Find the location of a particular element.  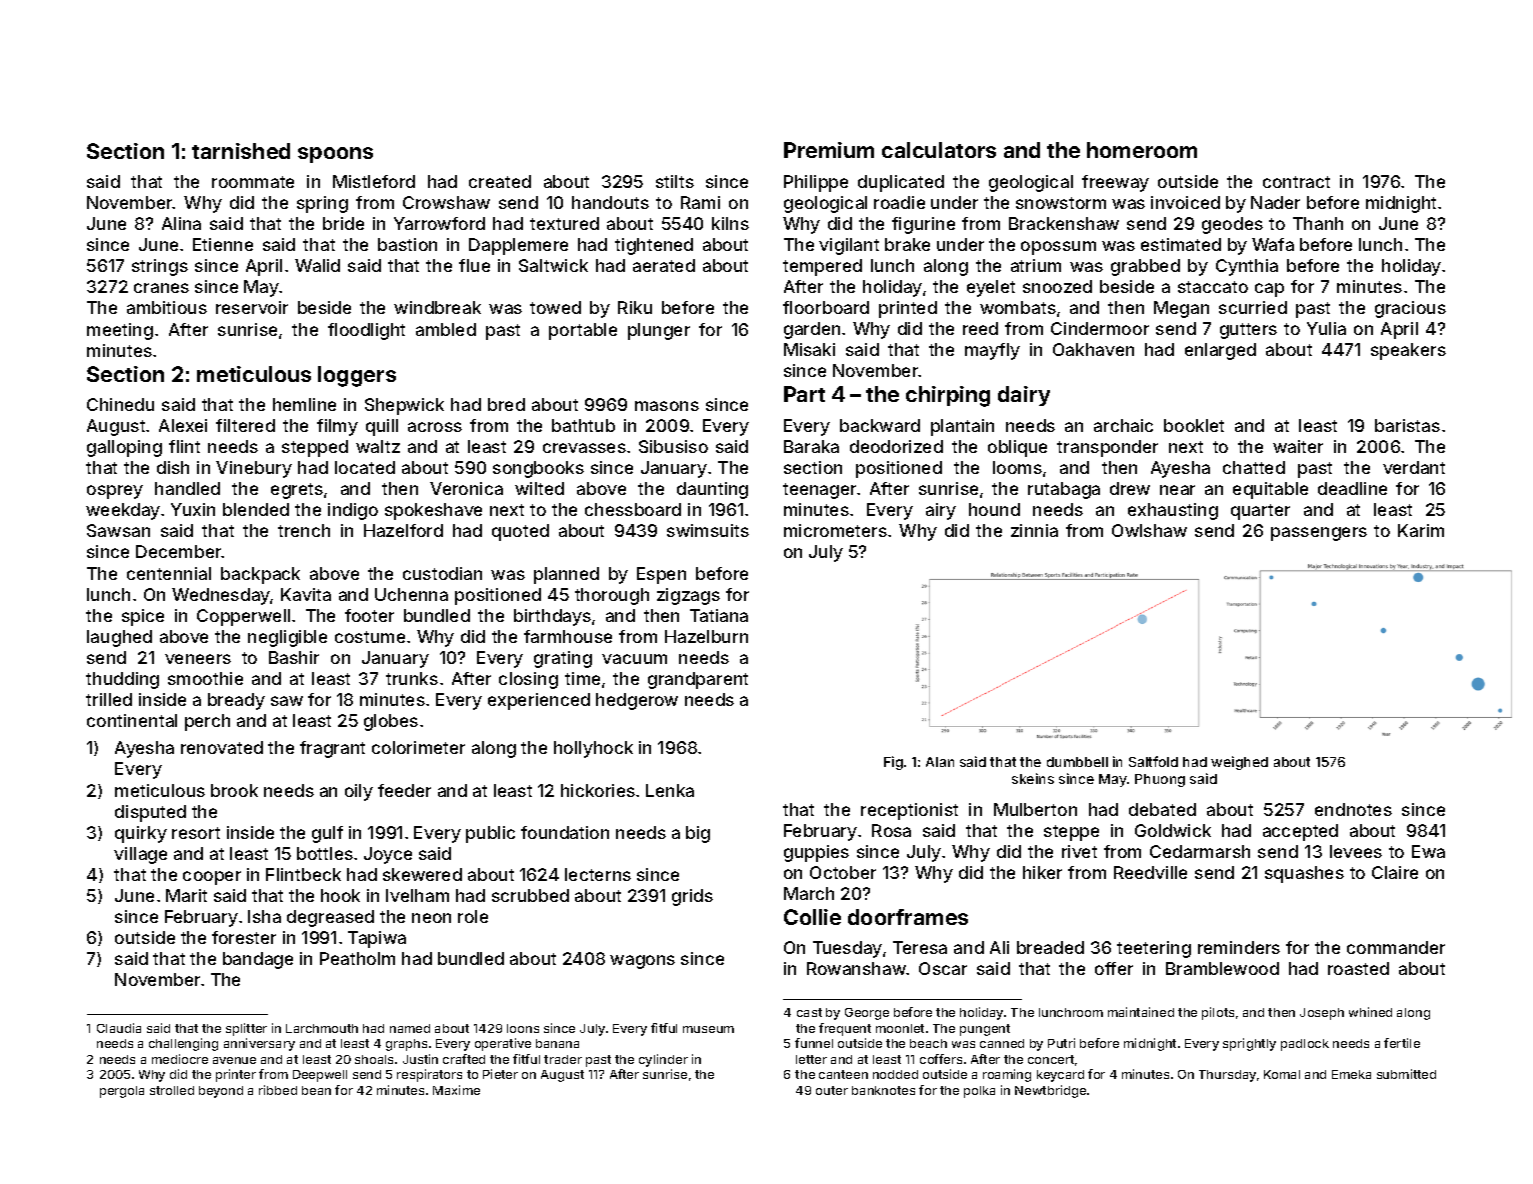

equitable is located at coordinates (1270, 490).
